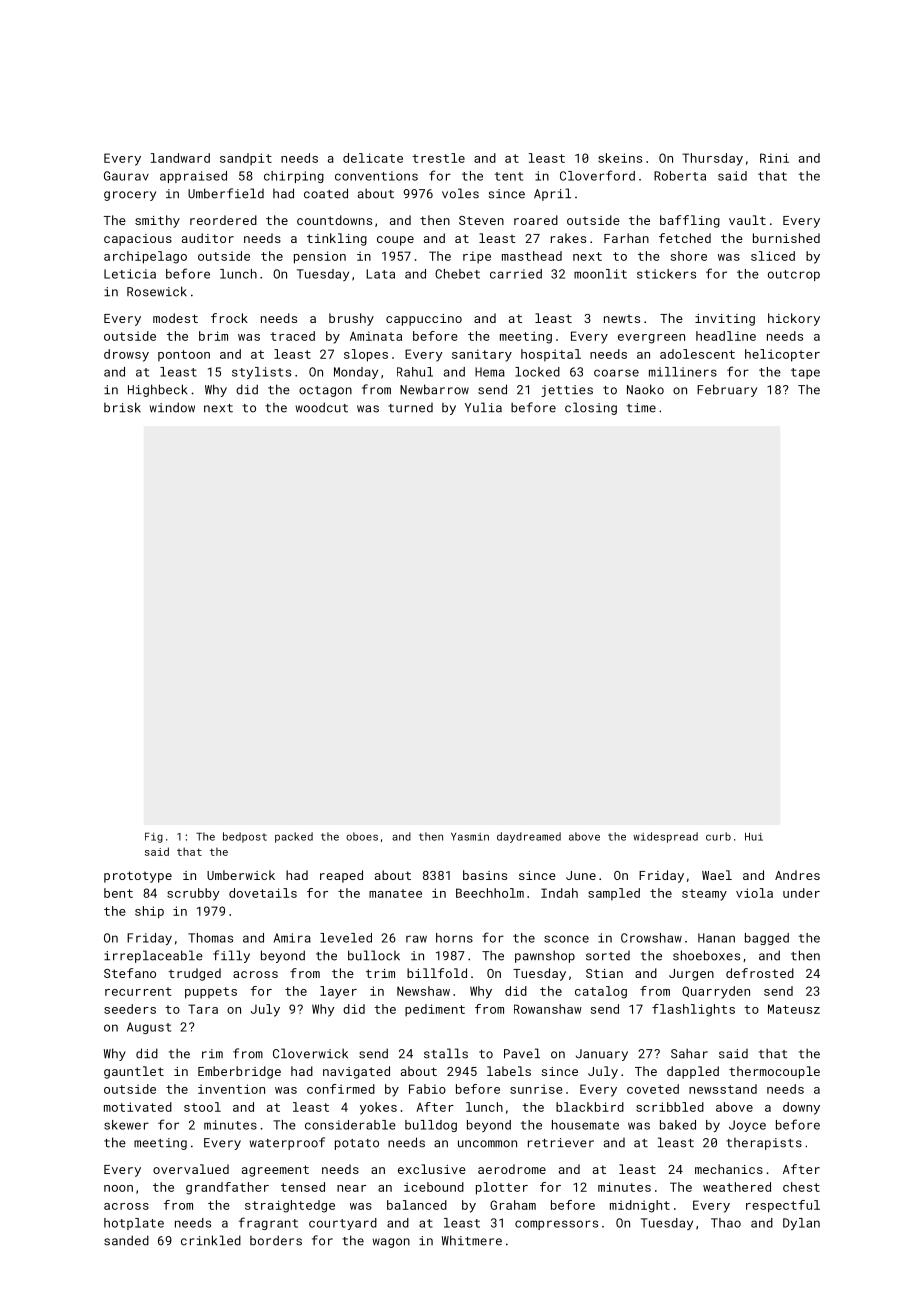  What do you see at coordinates (620, 158) in the document?
I see `skeins` at bounding box center [620, 158].
